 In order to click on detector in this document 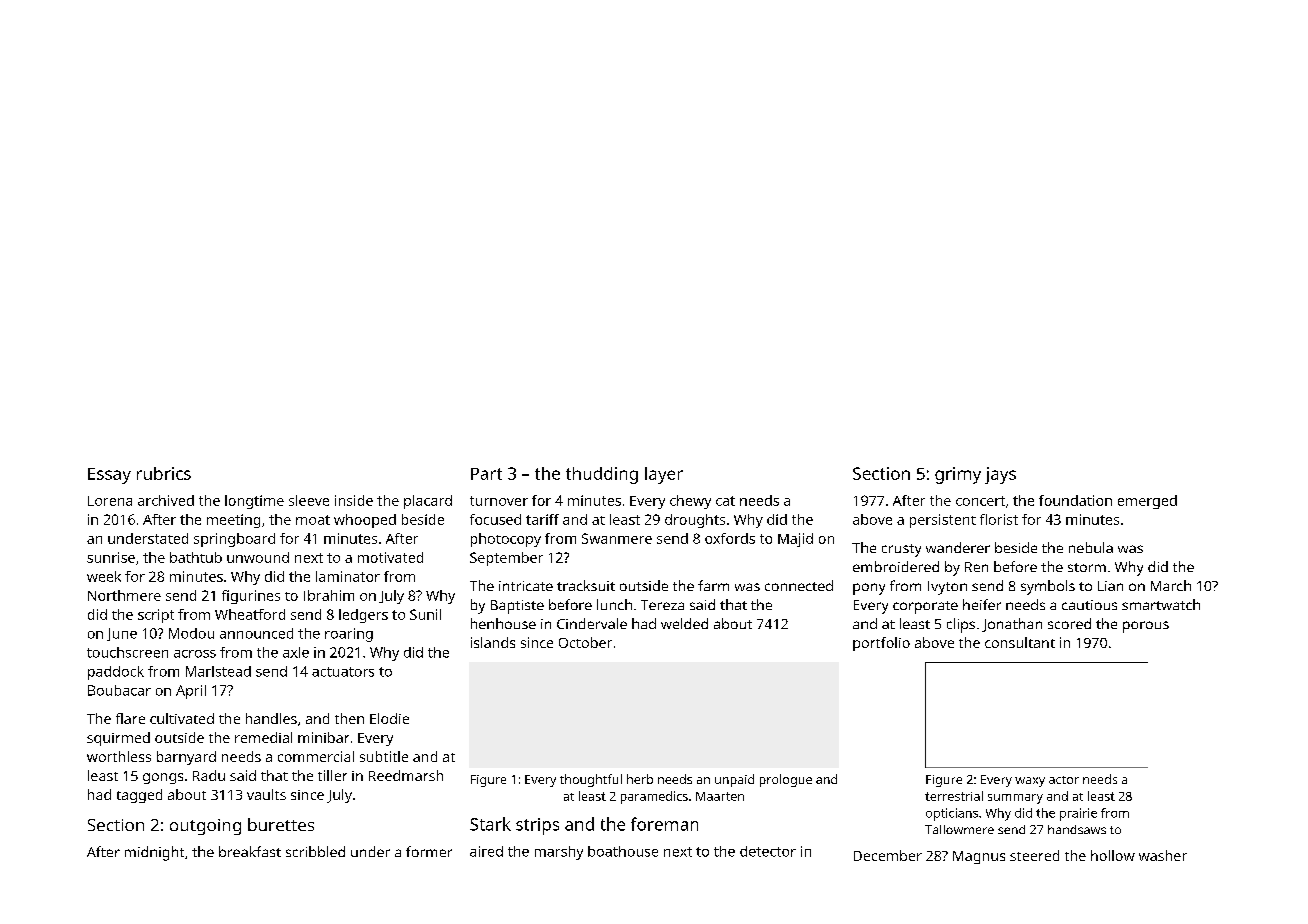, I will do `click(768, 851)`.
